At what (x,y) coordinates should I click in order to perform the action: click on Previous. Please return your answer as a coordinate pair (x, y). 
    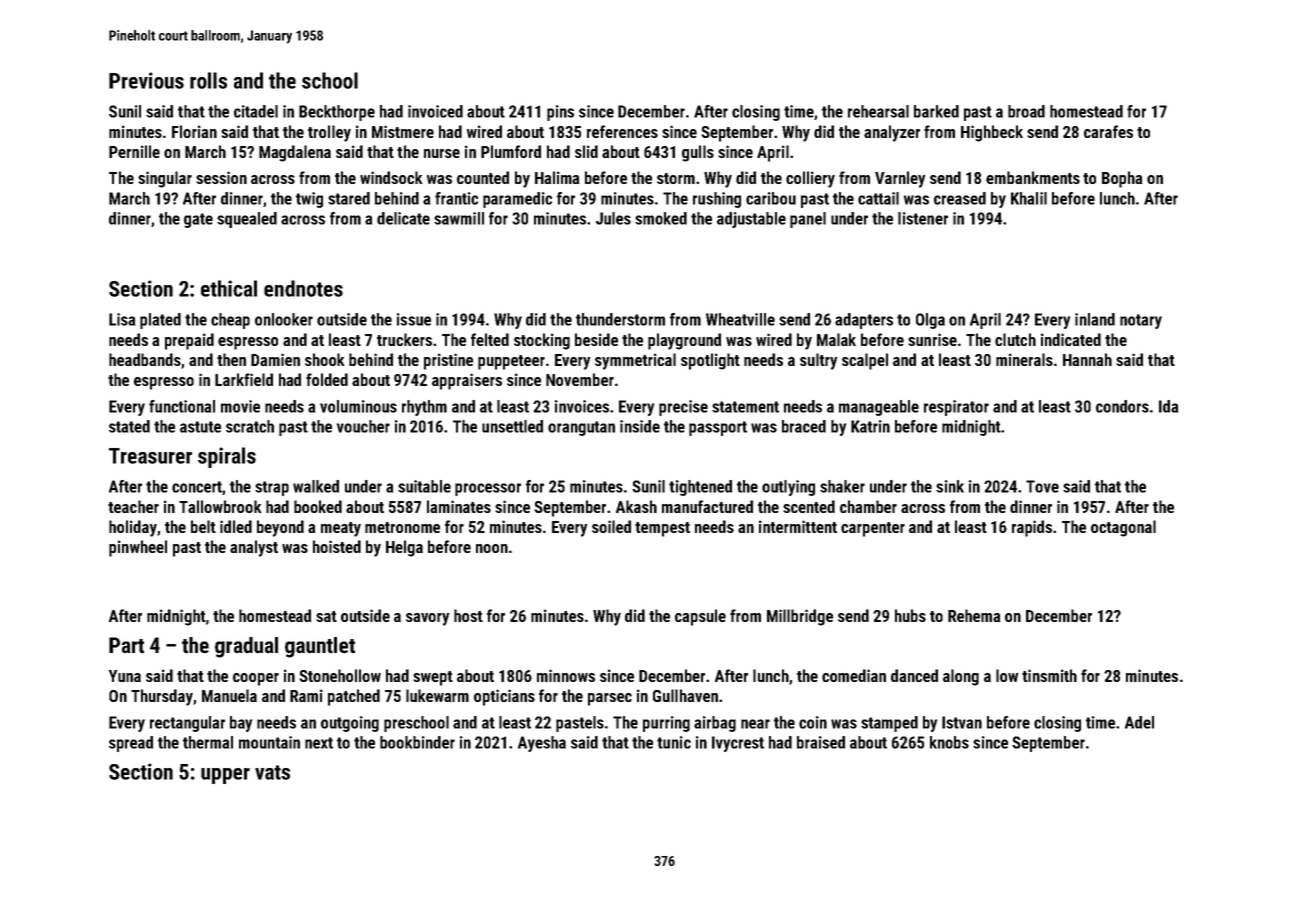
    Looking at the image, I should click on (146, 80).
